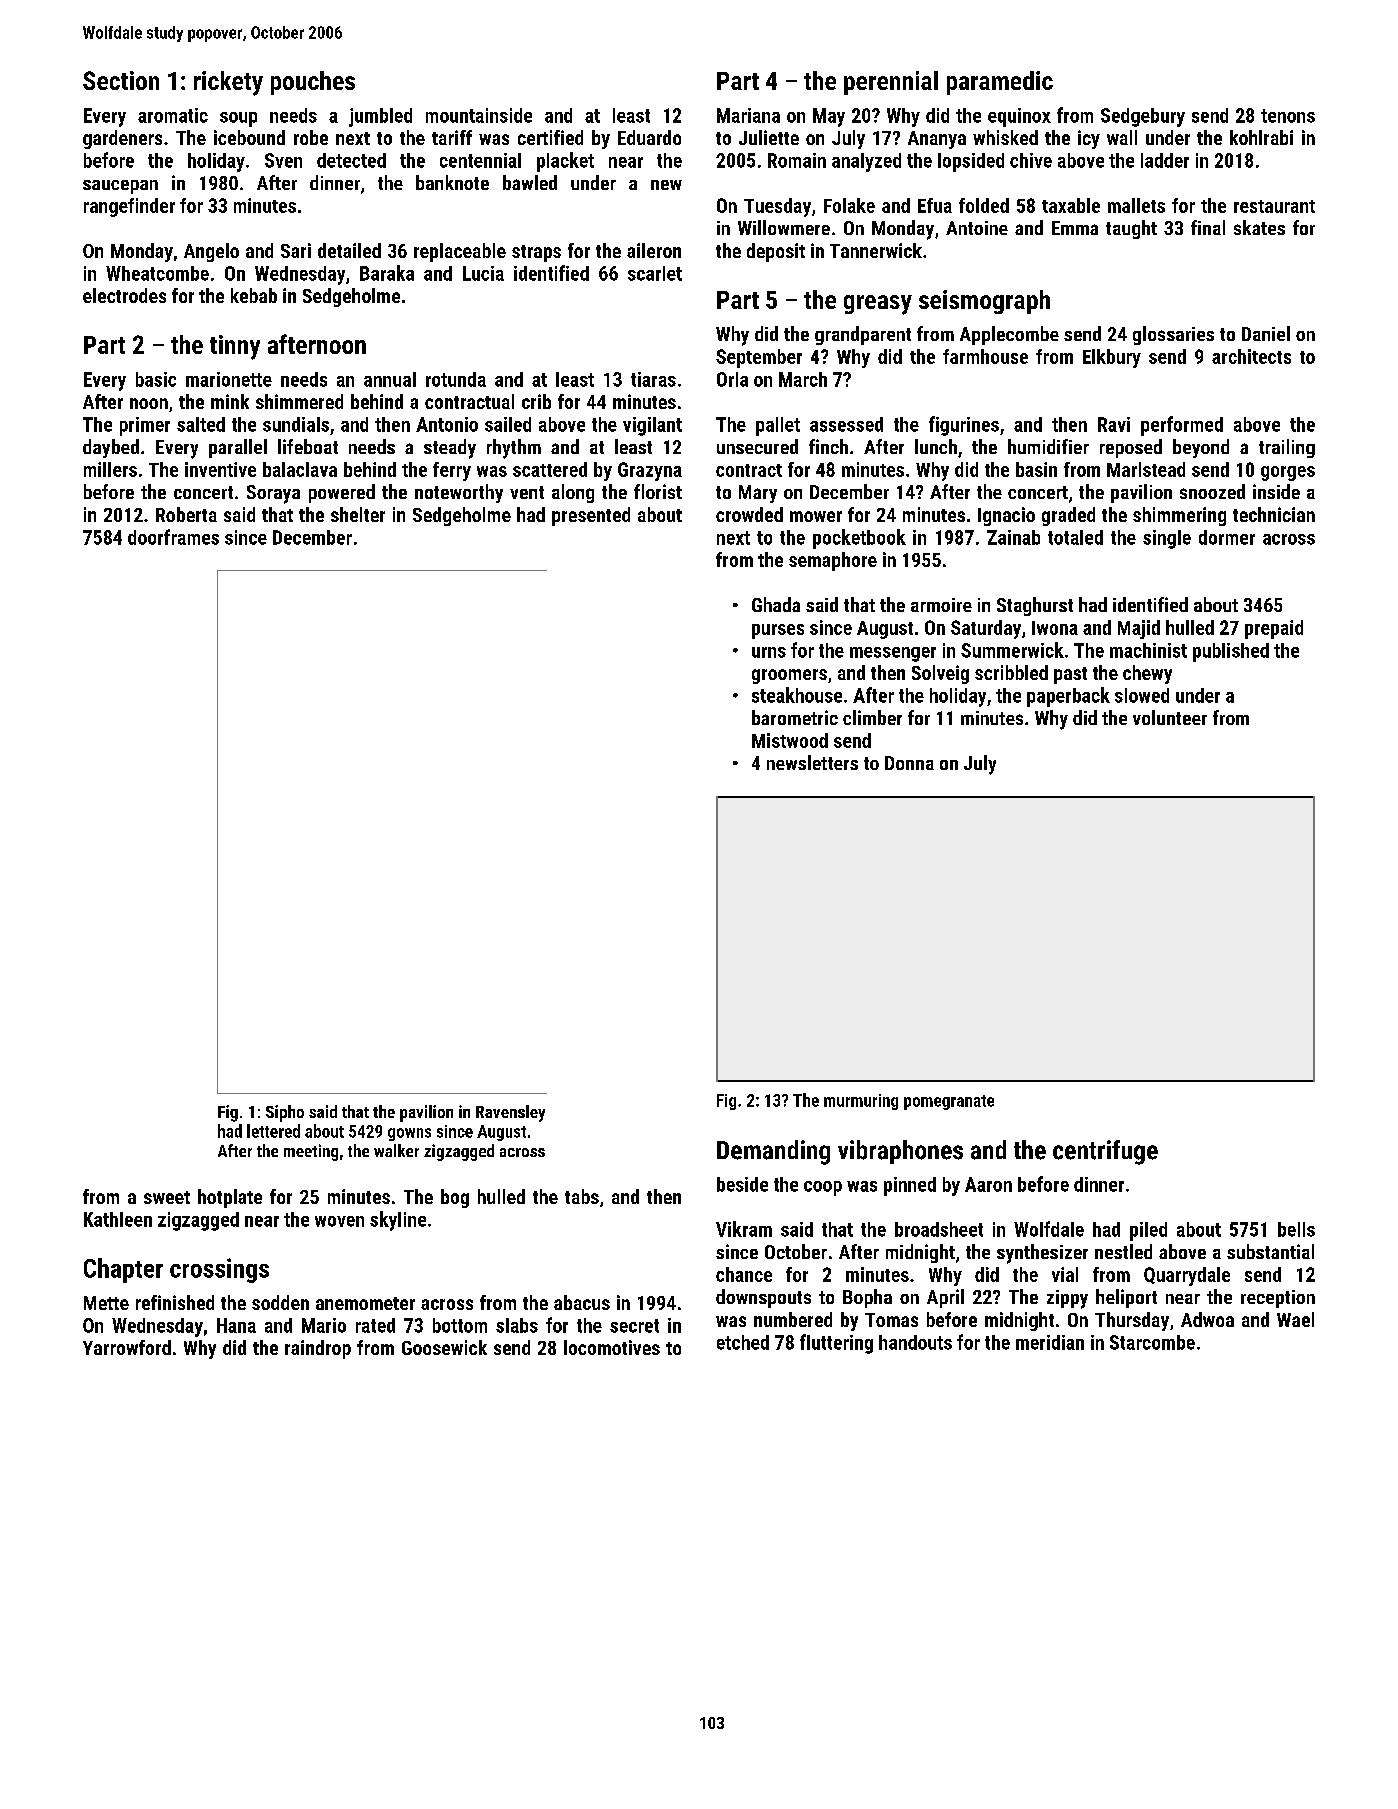  Describe the element at coordinates (1143, 117) in the screenshot. I see `Sedgebury` at that location.
